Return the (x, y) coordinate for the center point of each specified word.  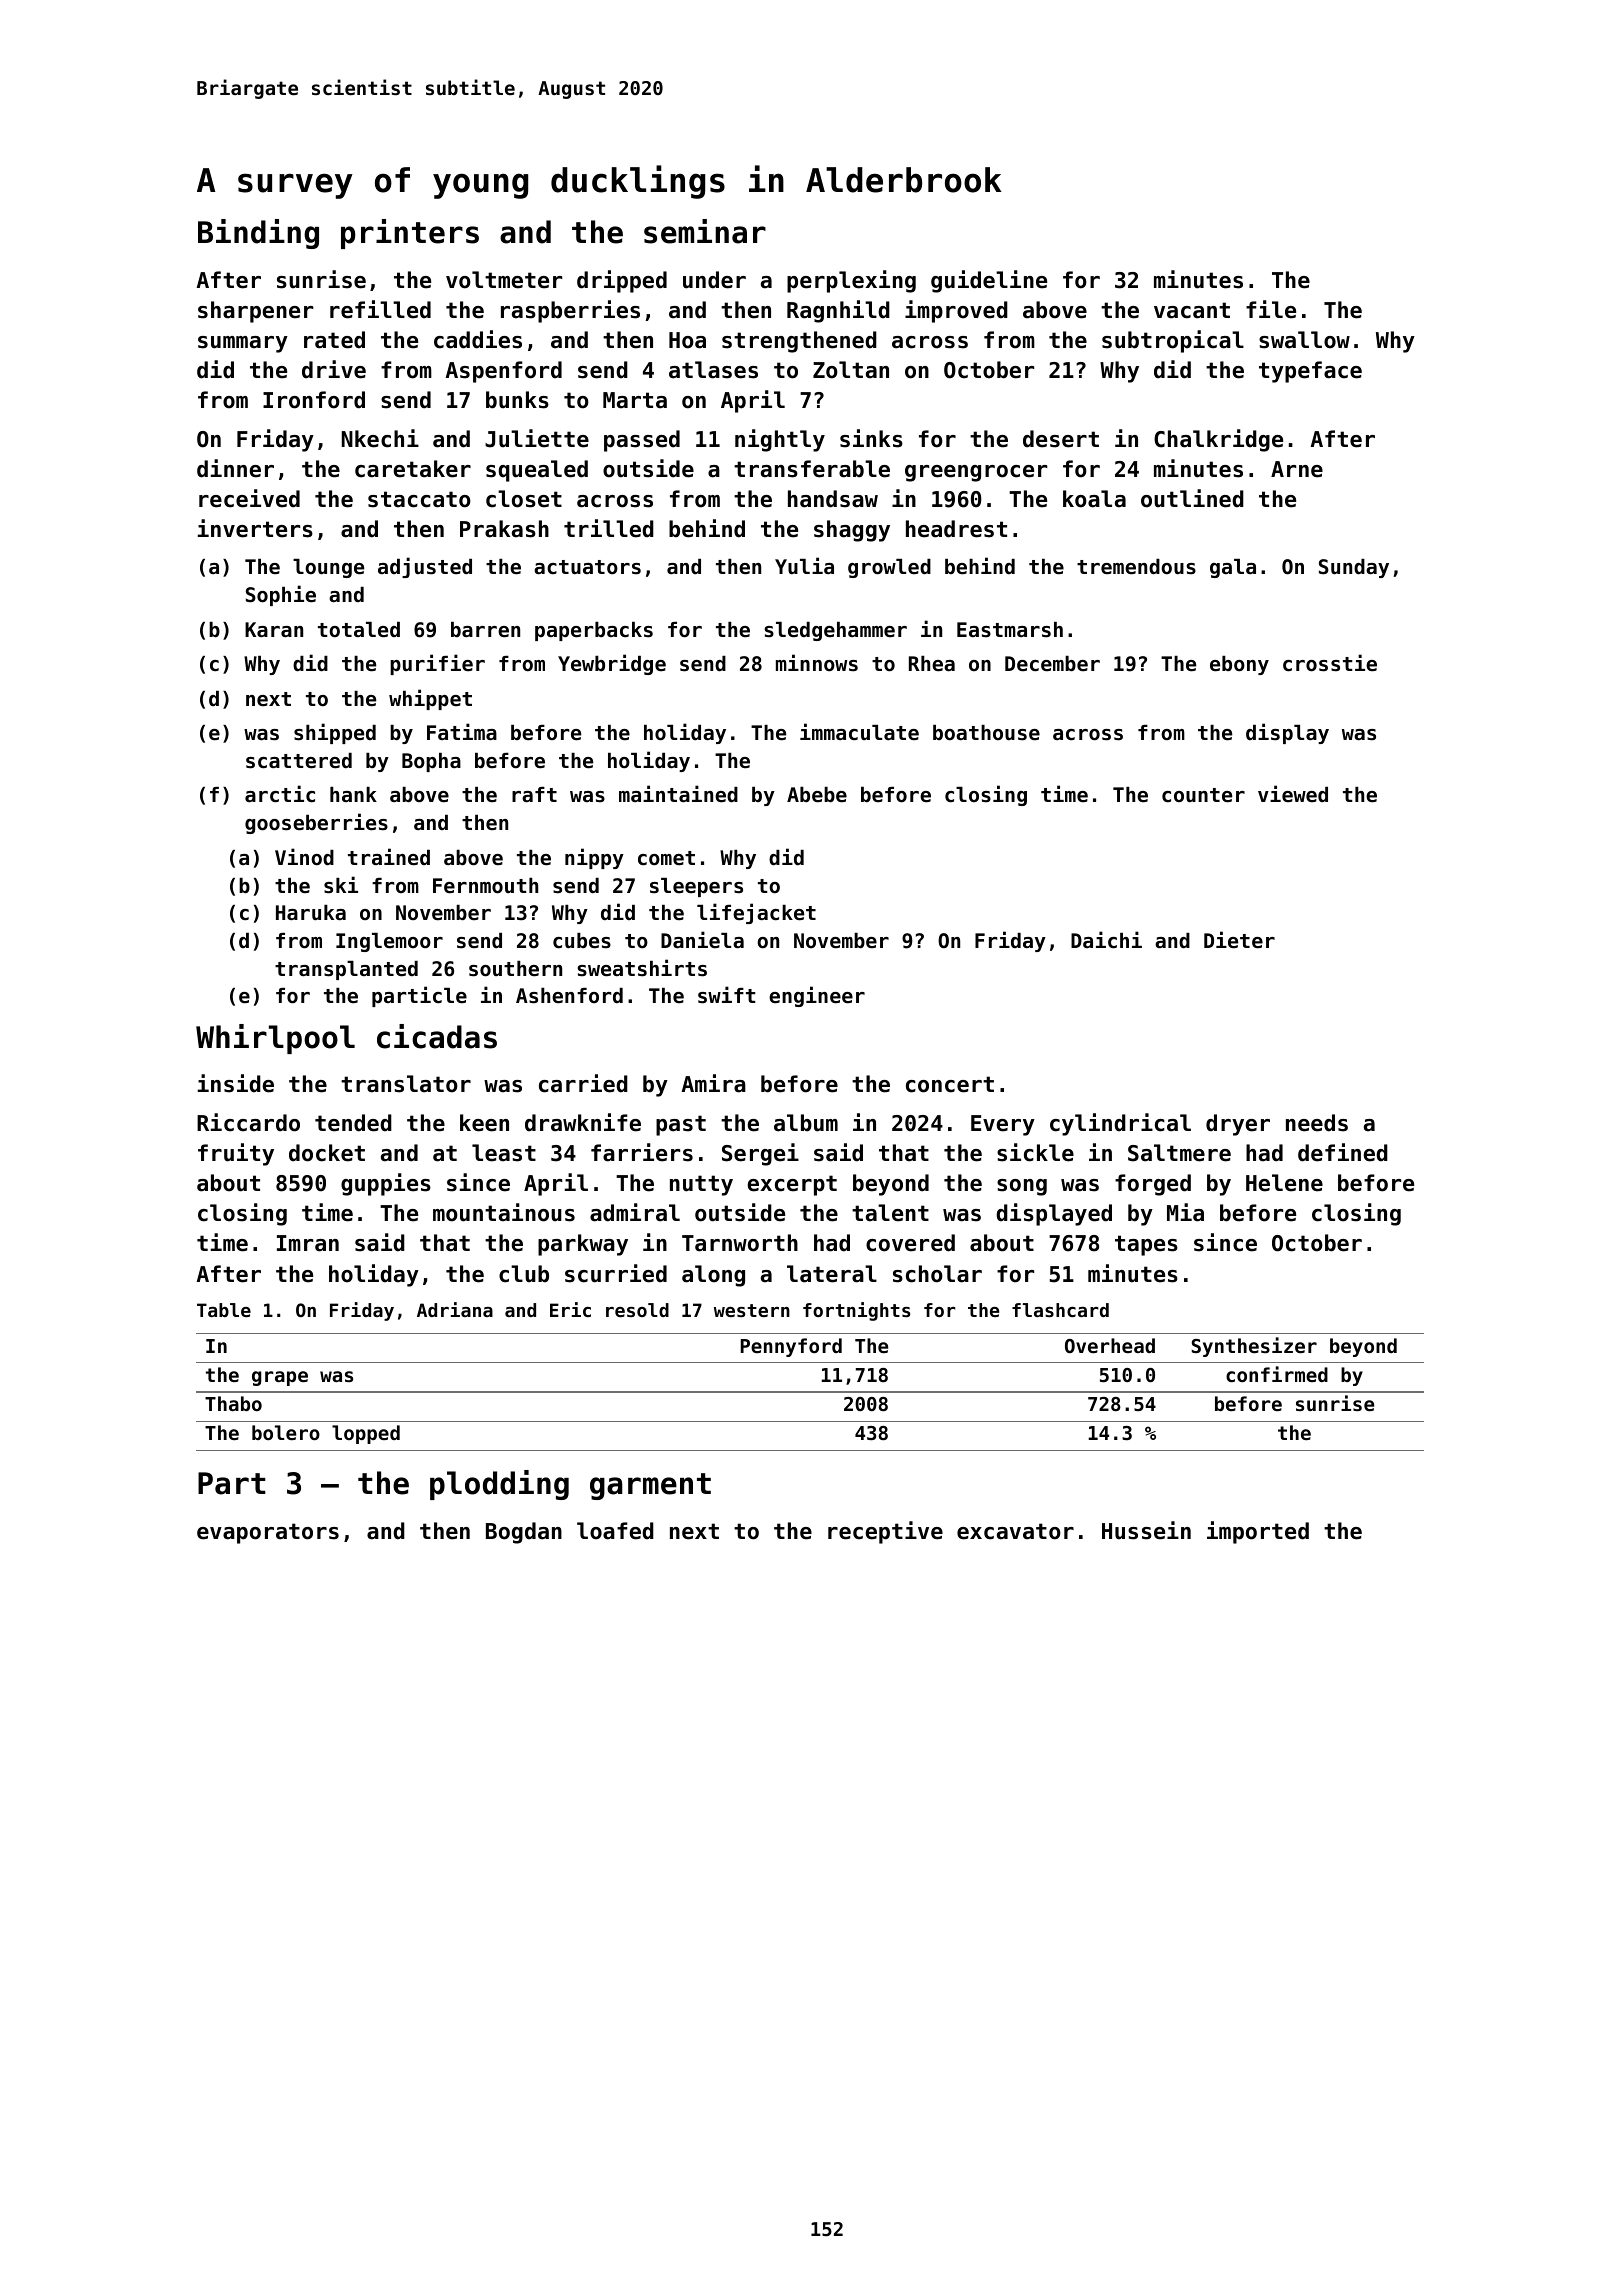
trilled (609, 528)
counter (1203, 795)
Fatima (462, 732)
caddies (478, 339)
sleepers (696, 887)
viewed (1293, 793)
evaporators (268, 1533)
